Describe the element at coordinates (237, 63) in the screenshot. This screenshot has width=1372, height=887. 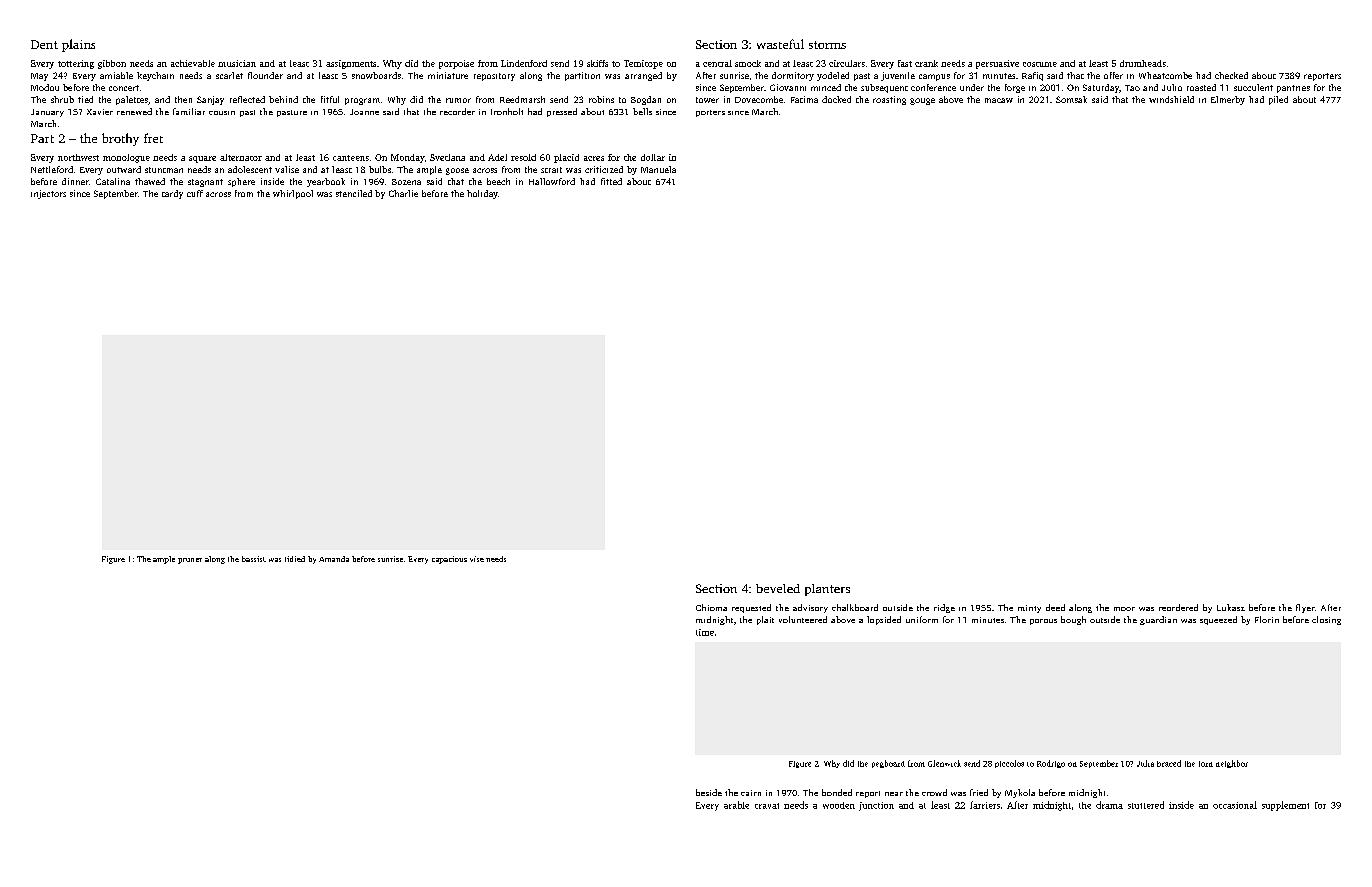
I see `musician` at that location.
